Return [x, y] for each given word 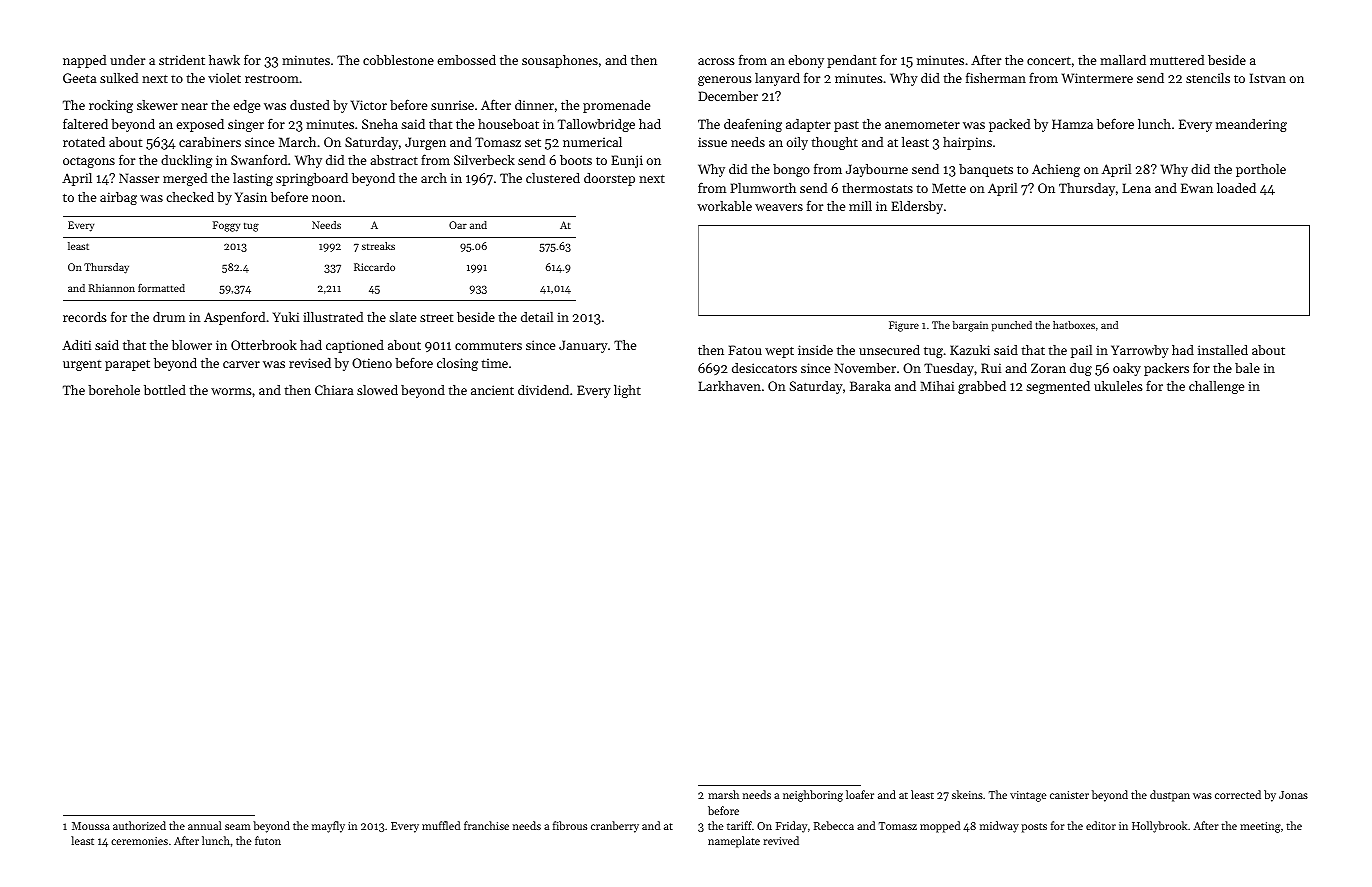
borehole [114, 390]
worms [231, 391]
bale [1247, 368]
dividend [543, 390]
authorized [139, 825]
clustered [553, 178]
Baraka [870, 386]
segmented [1058, 387]
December [728, 96]
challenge [1216, 387]
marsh [723, 794]
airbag [118, 198]
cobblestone [398, 60]
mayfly [328, 827]
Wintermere [1097, 78]
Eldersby [917, 207]
